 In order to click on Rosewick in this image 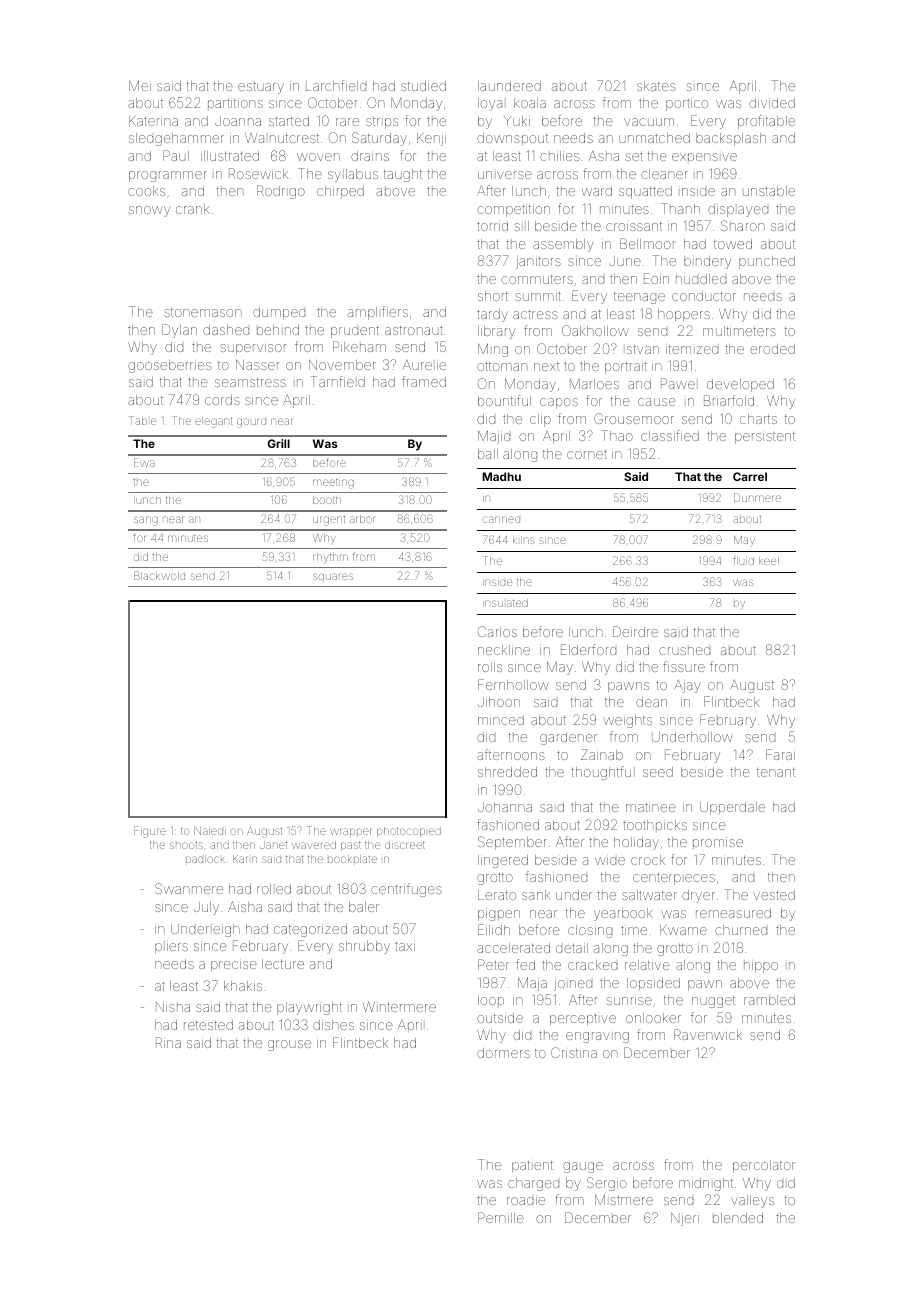, I will do `click(258, 173)`.
